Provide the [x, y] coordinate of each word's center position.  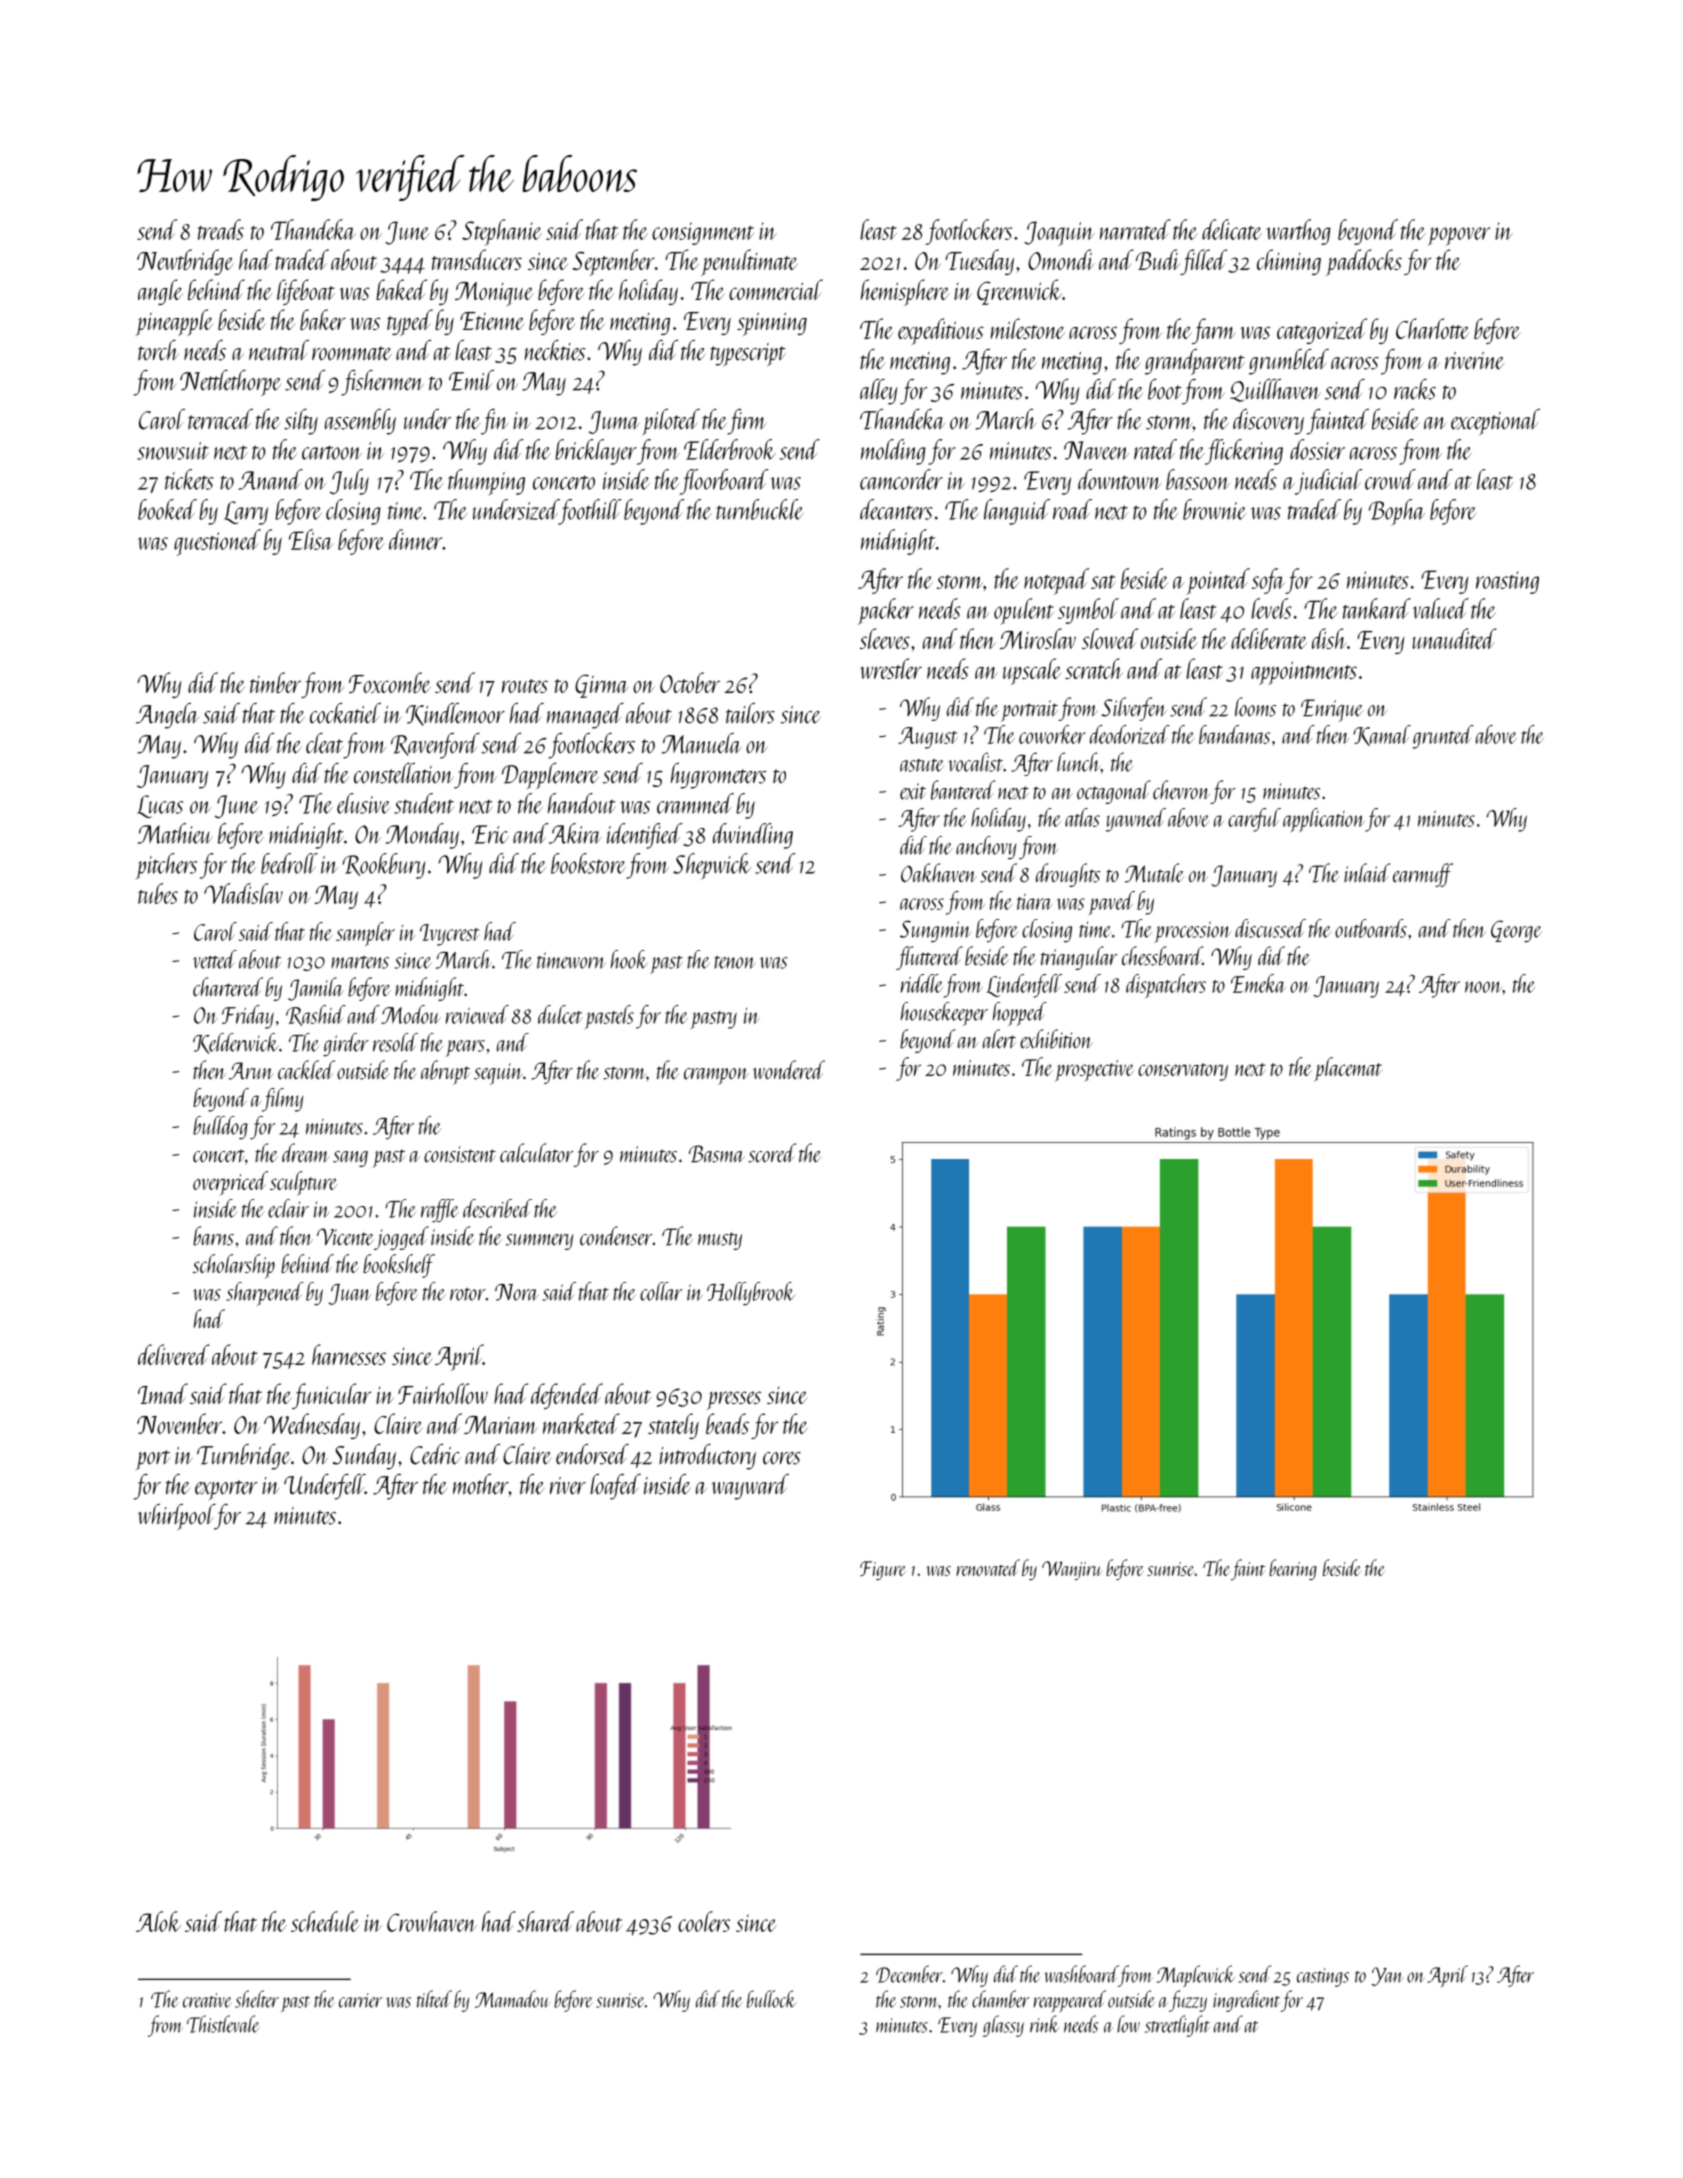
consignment [703, 233]
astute [922, 765]
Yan [1388, 1976]
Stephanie [502, 232]
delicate [1232, 229]
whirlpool [176, 1517]
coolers [704, 1921]
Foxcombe [390, 682]
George [1516, 931]
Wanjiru [1072, 1570]
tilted [434, 1999]
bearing [1293, 1569]
